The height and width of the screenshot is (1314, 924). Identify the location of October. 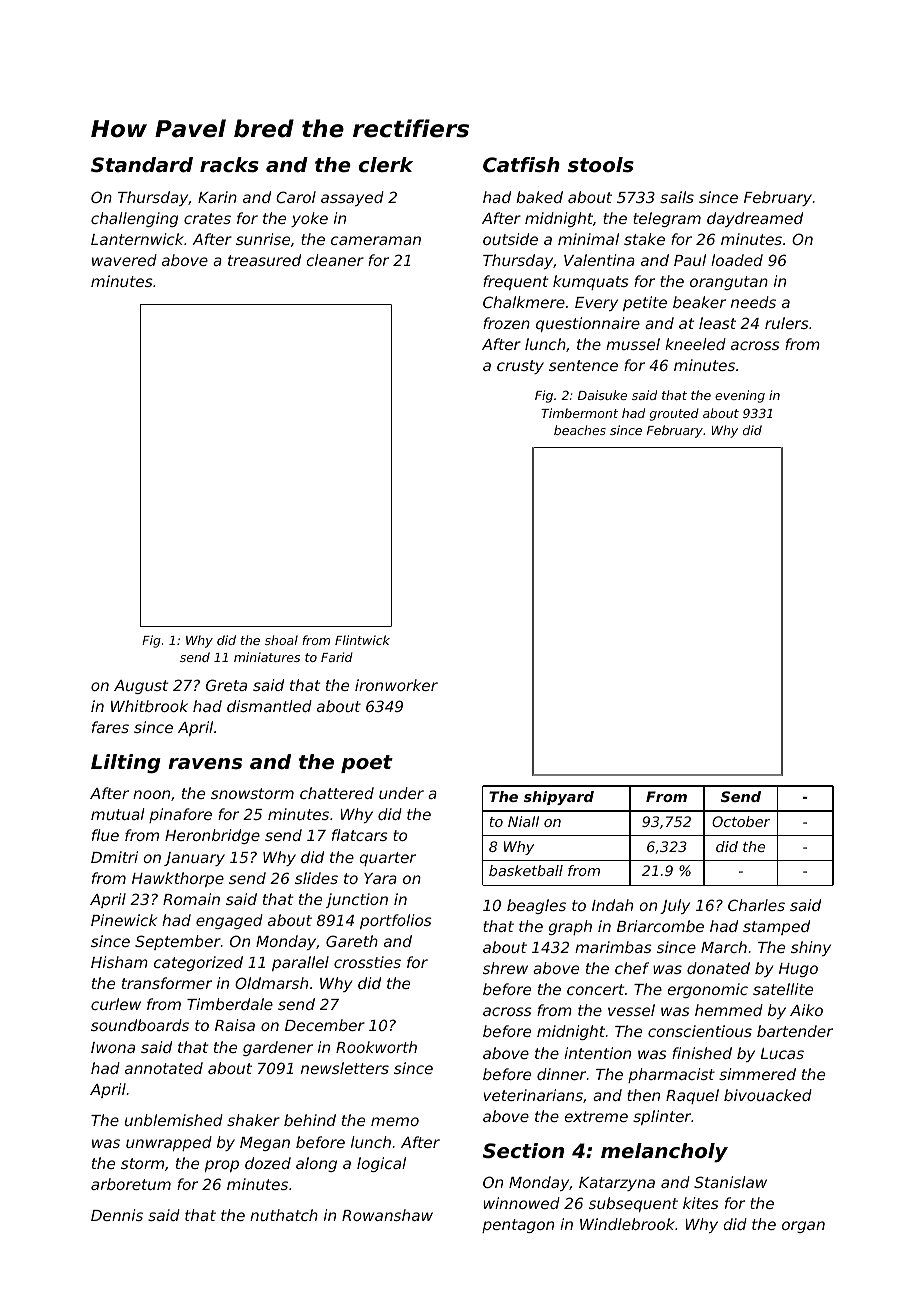
(741, 821).
